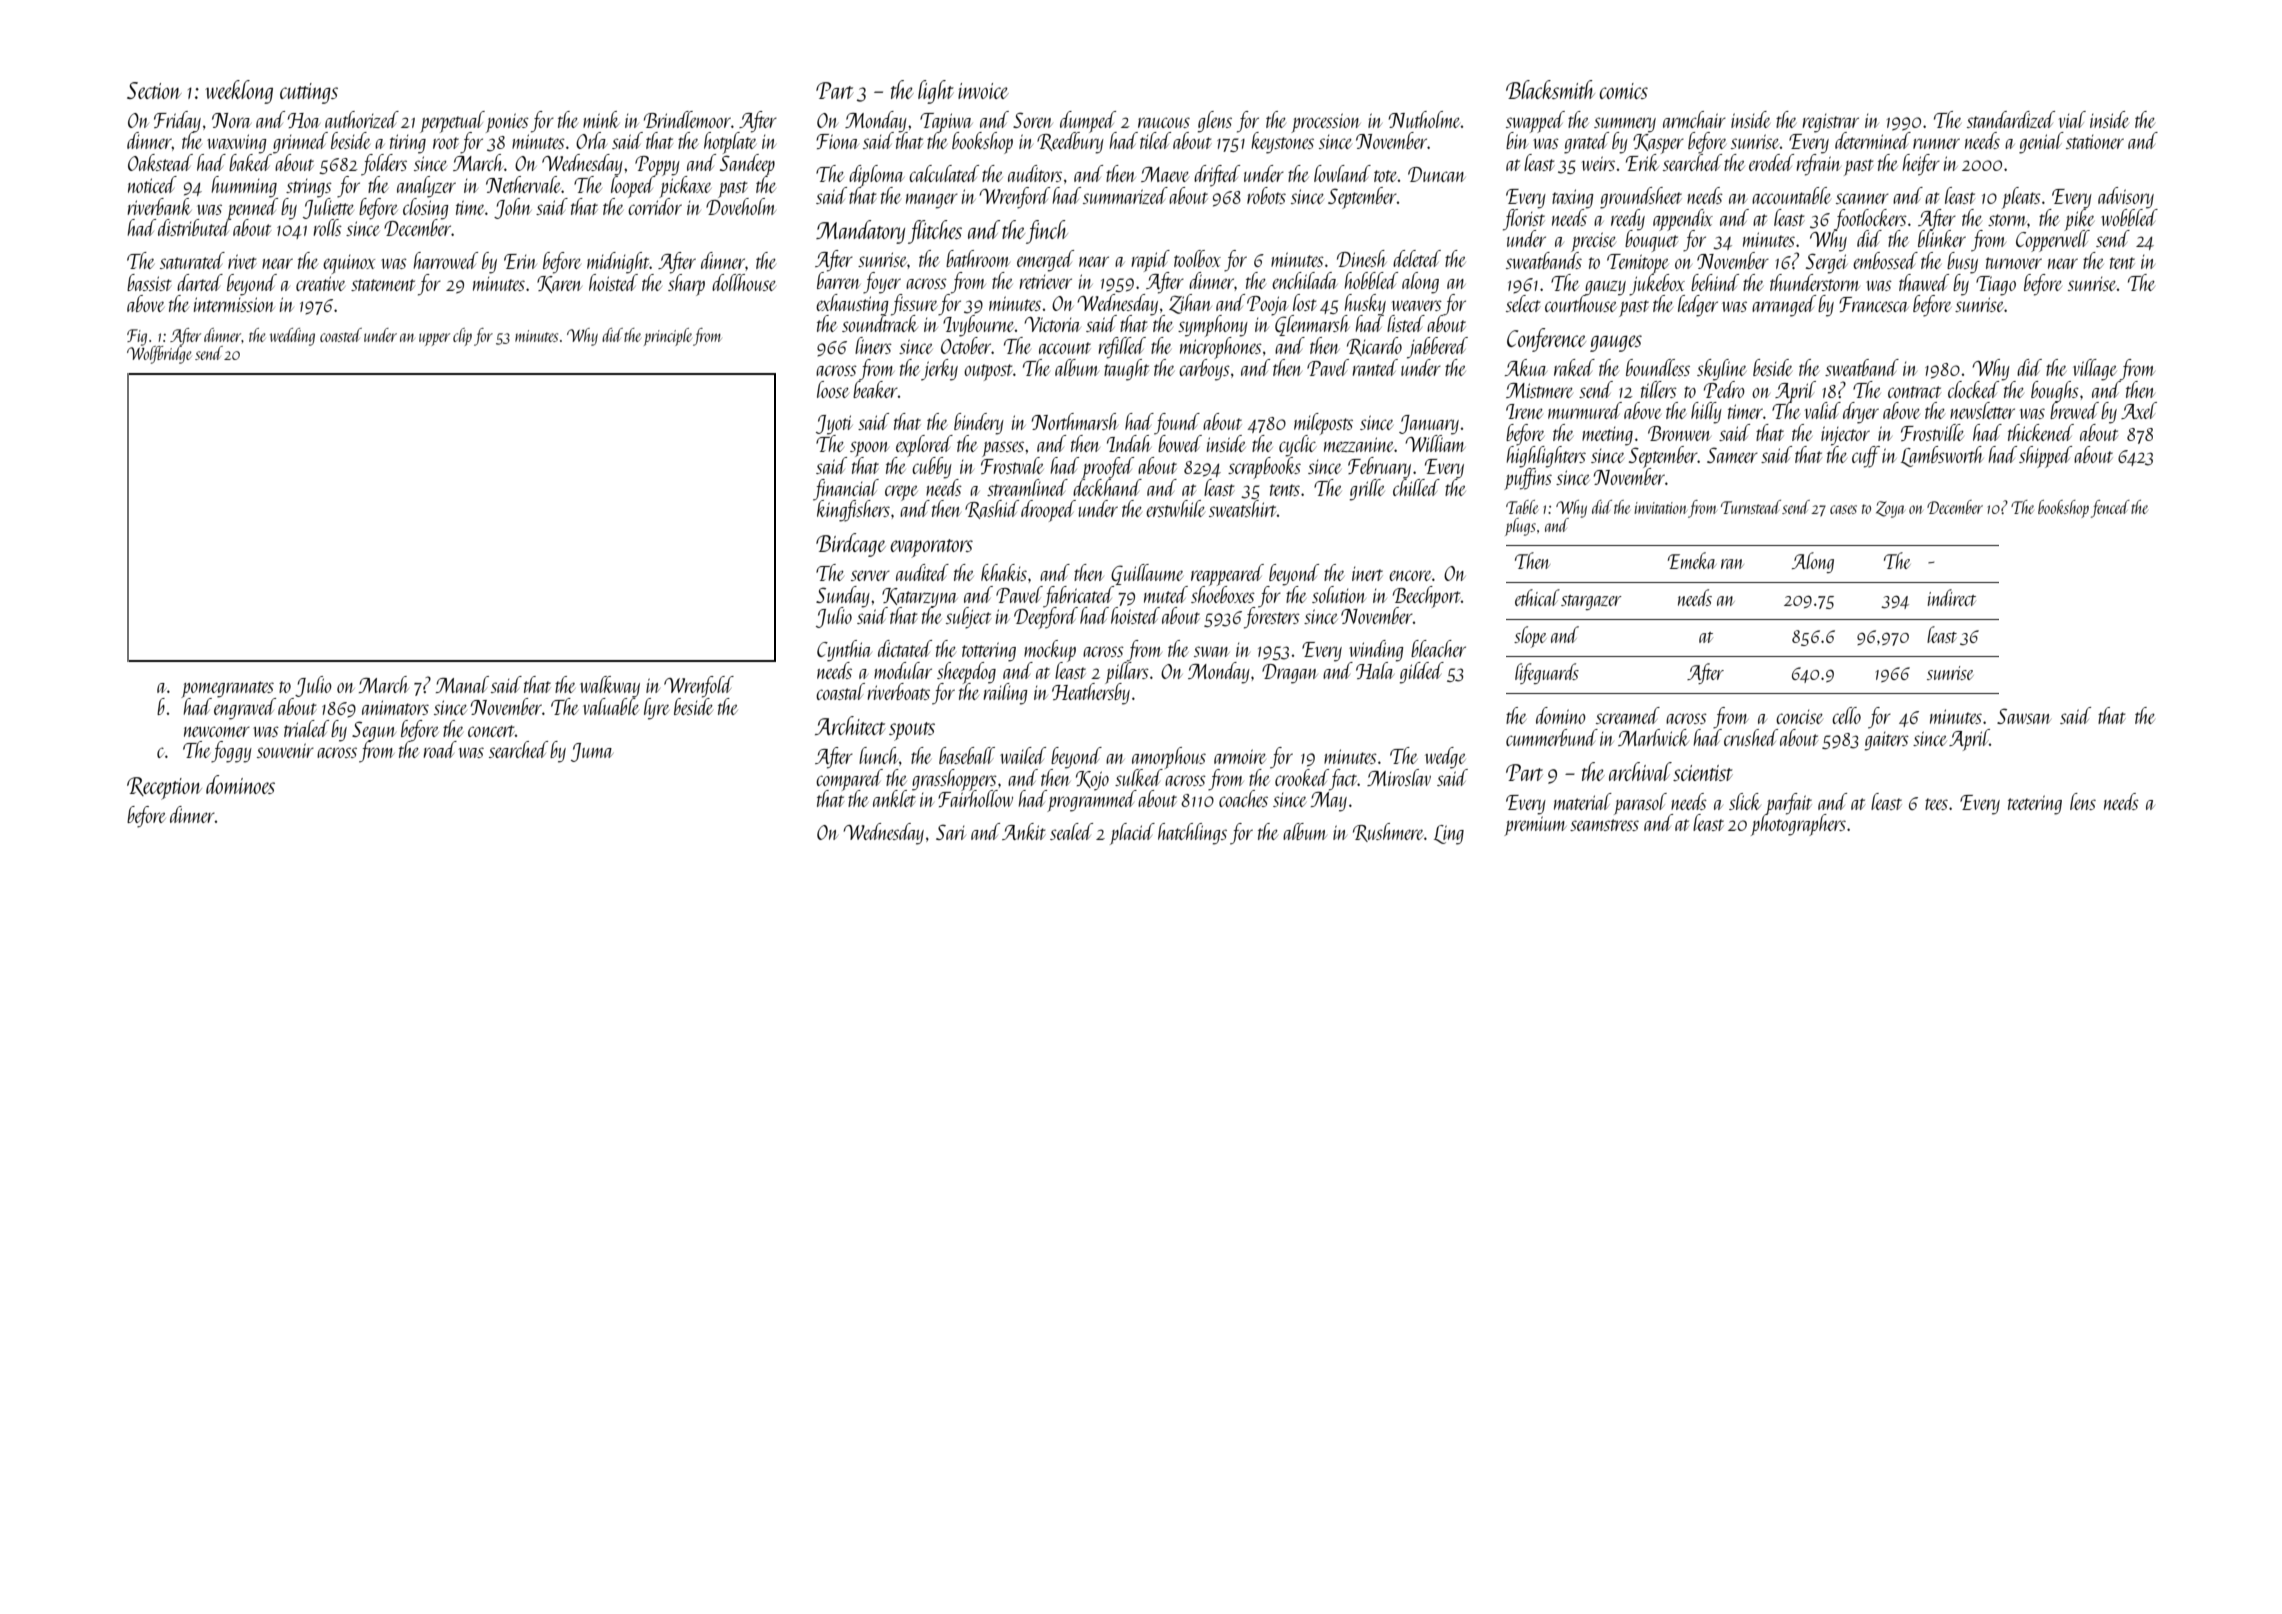  I want to click on sulked, so click(1139, 777).
